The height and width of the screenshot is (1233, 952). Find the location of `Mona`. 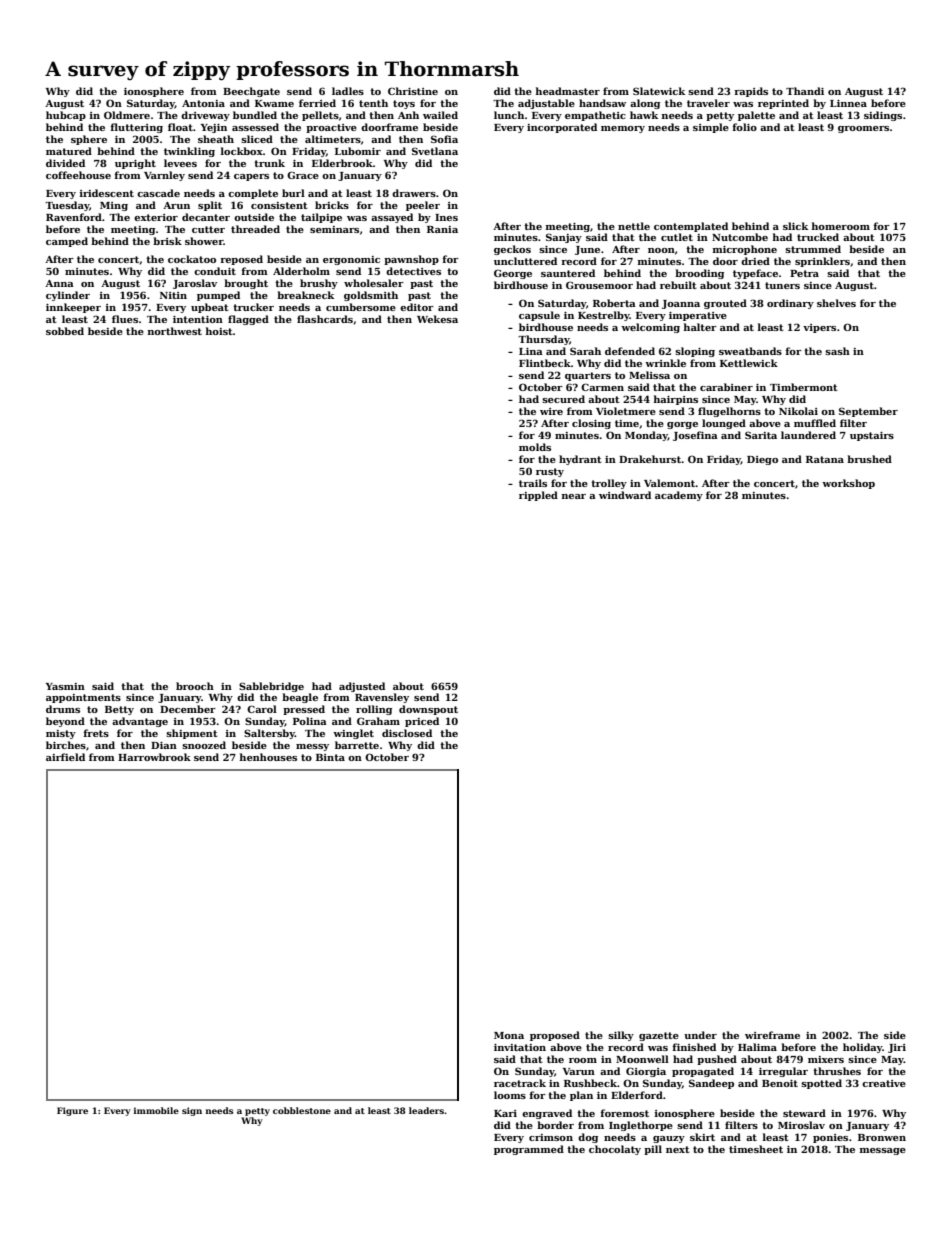

Mona is located at coordinates (509, 1035).
